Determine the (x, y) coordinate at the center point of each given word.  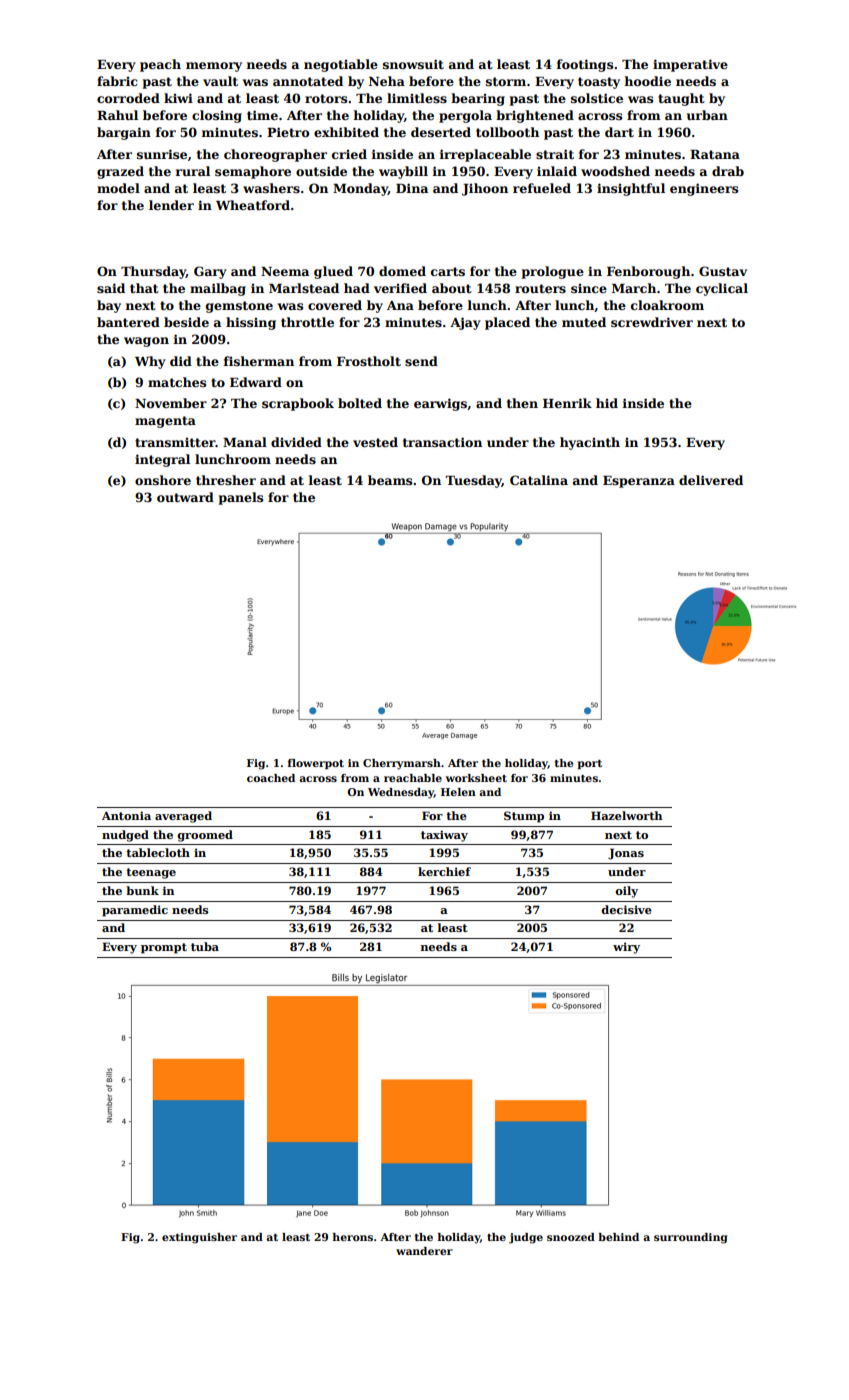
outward (185, 497)
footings (585, 65)
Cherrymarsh (402, 764)
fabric (117, 81)
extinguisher (199, 1238)
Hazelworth (626, 815)
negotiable (341, 65)
